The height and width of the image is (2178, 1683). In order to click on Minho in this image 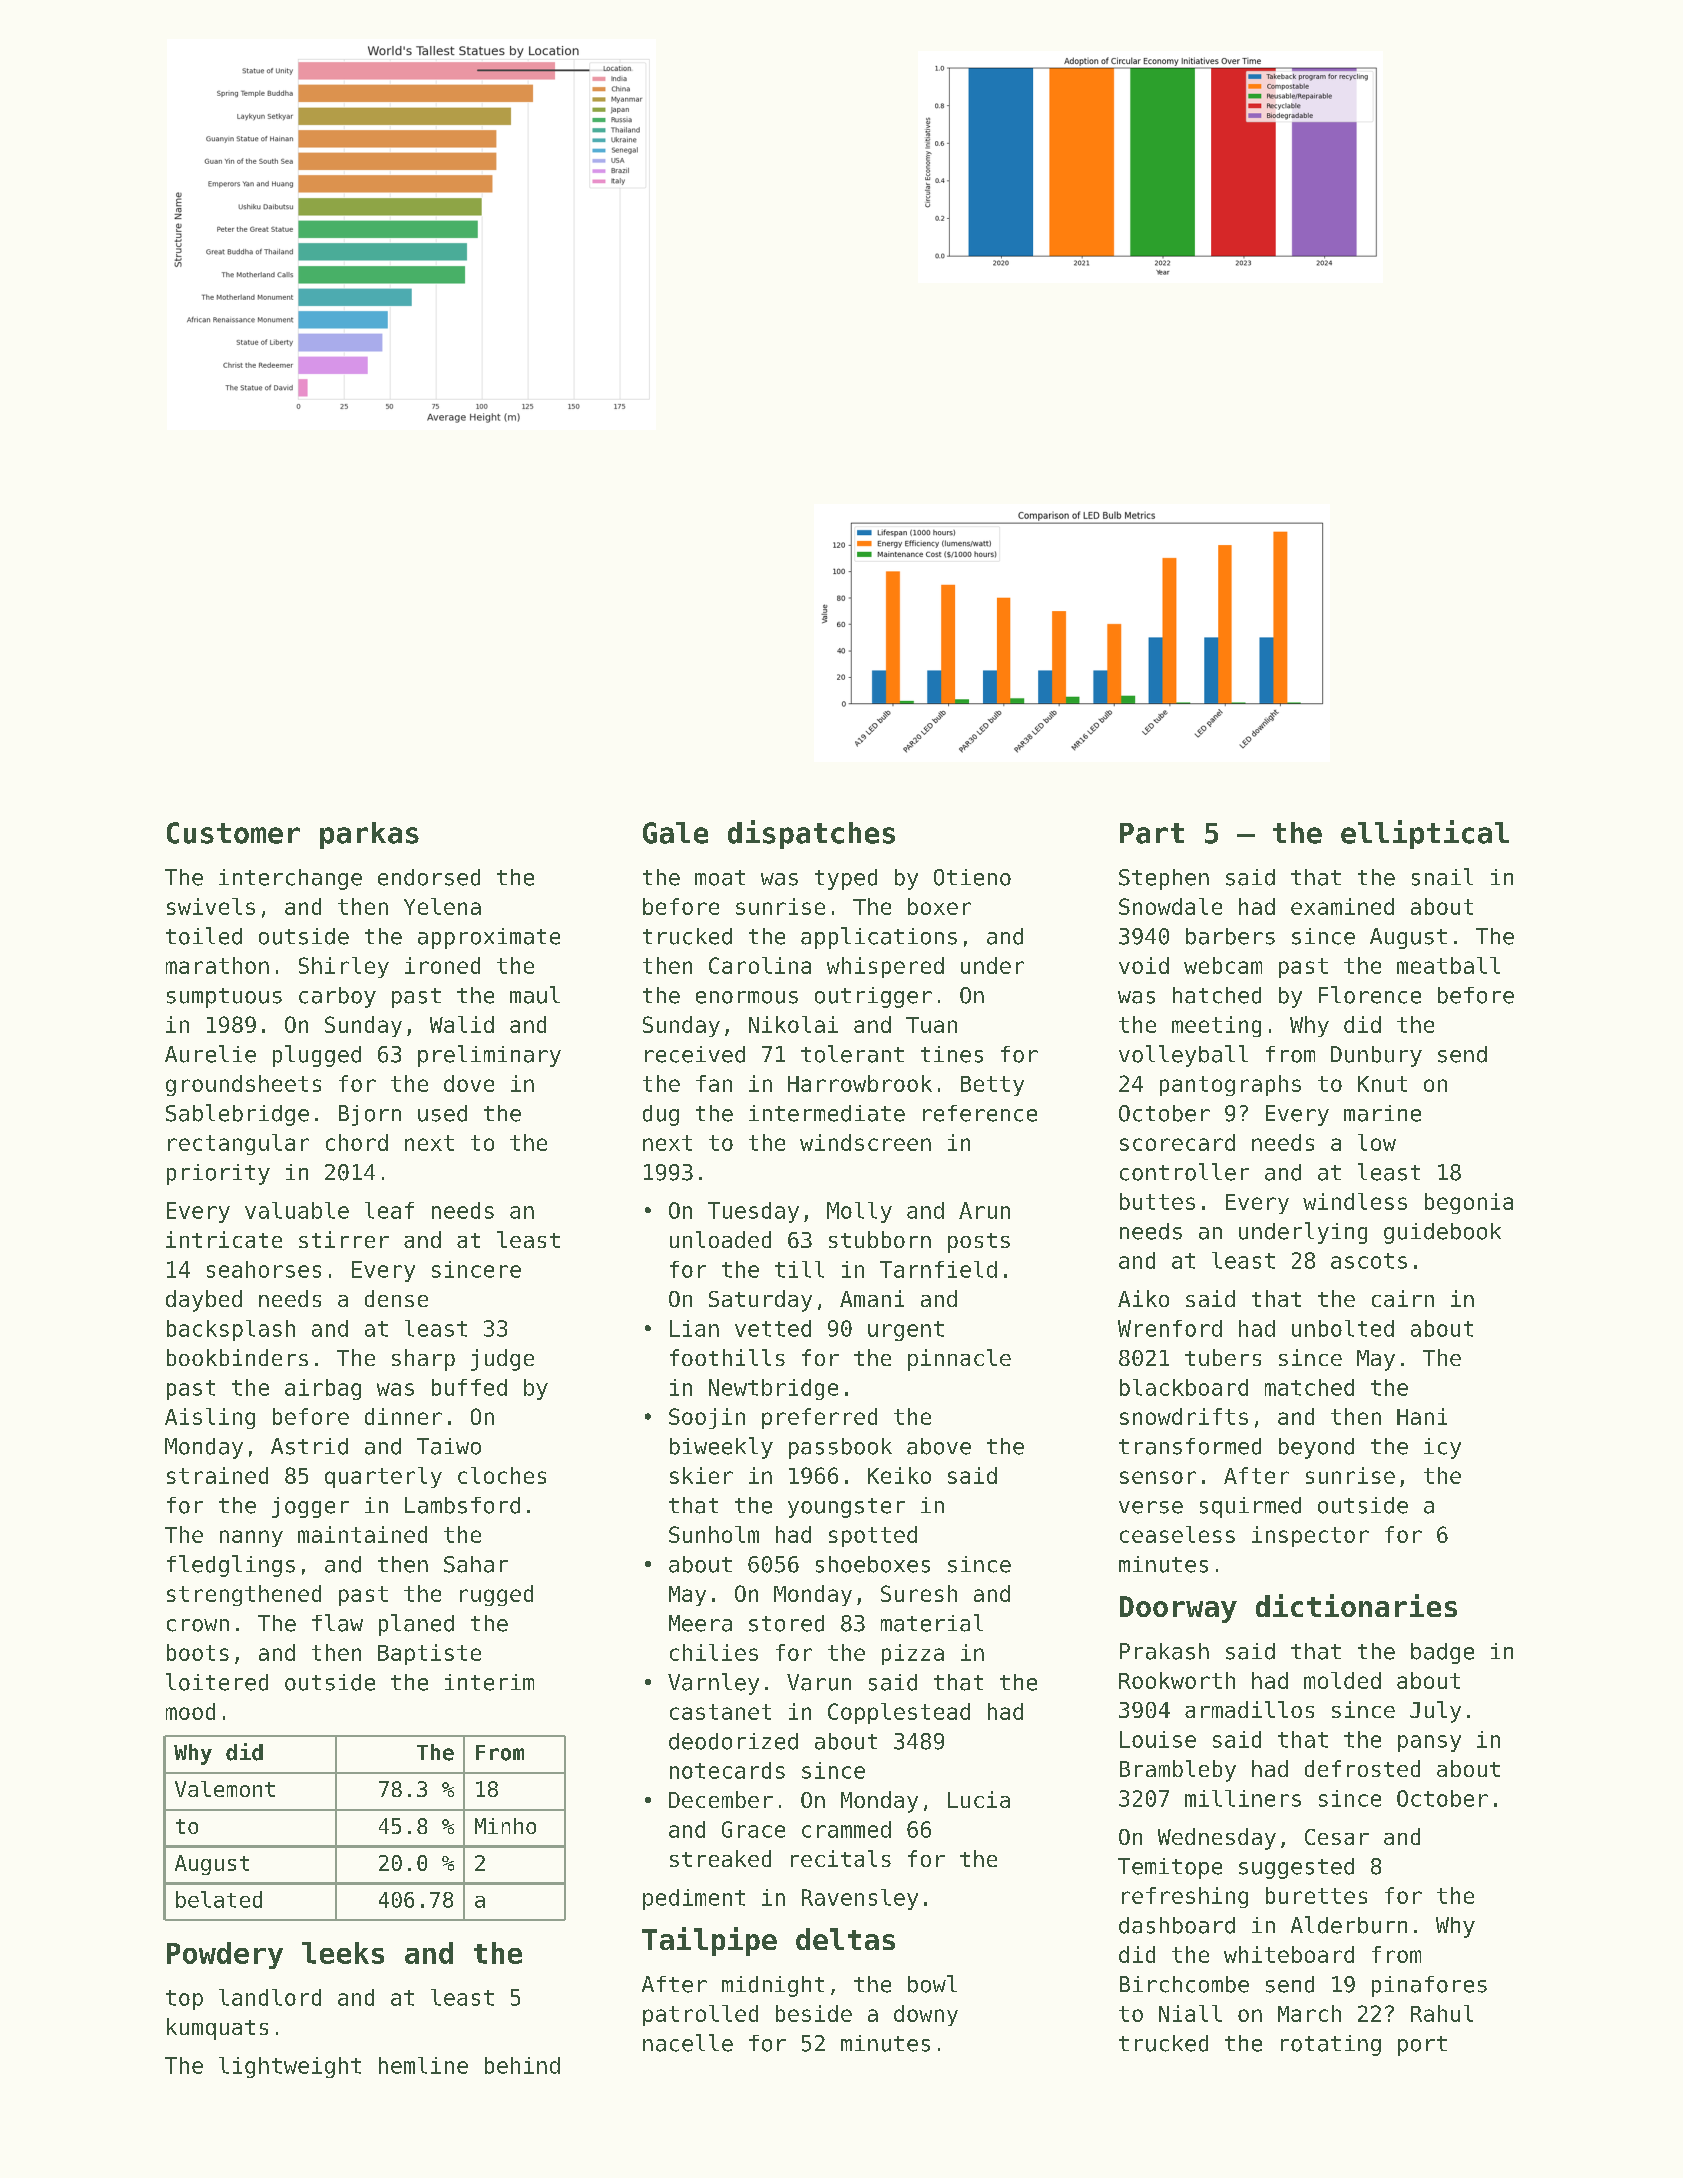, I will do `click(505, 1826)`.
